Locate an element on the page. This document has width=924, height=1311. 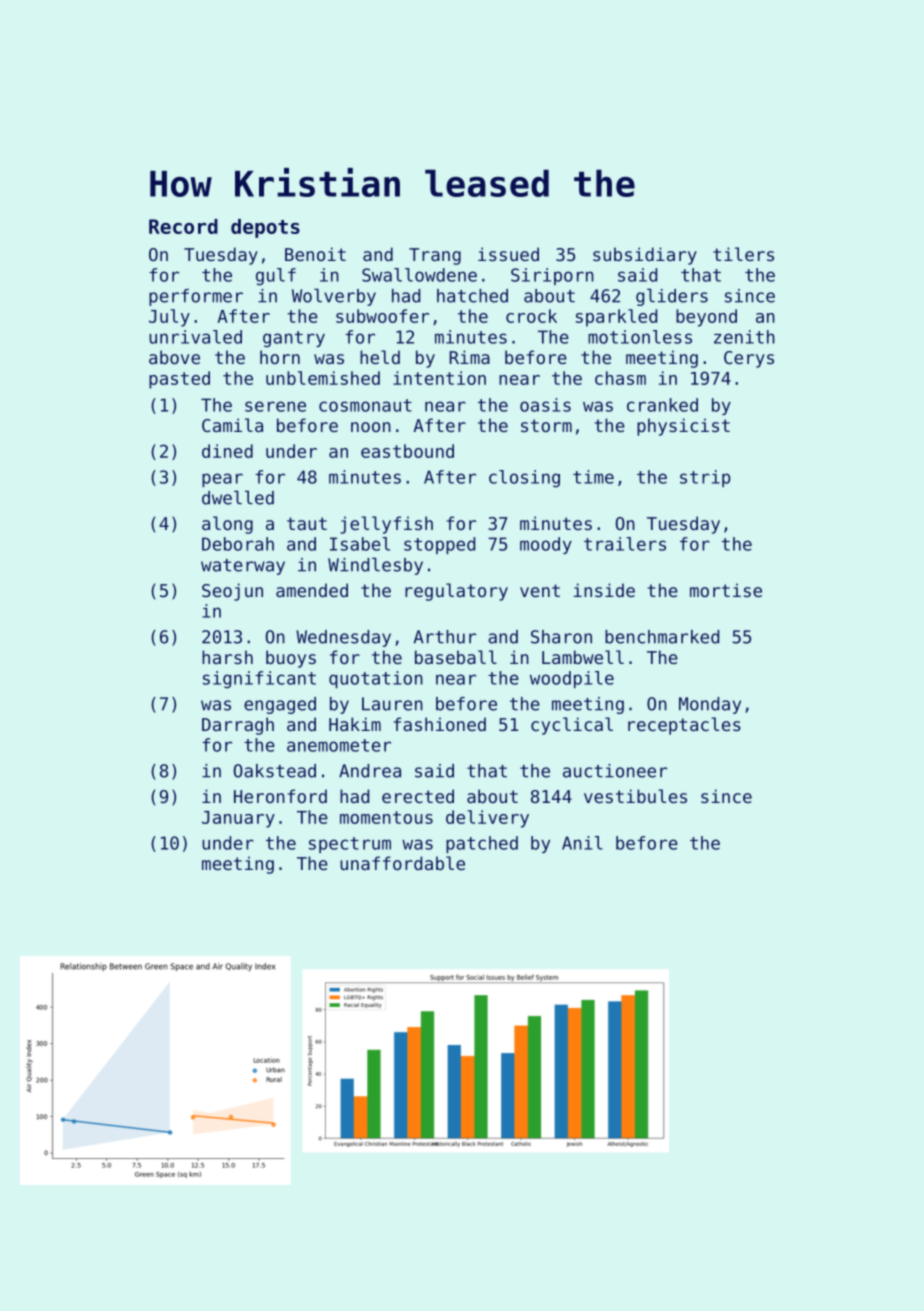
fashioned is located at coordinates (440, 724).
